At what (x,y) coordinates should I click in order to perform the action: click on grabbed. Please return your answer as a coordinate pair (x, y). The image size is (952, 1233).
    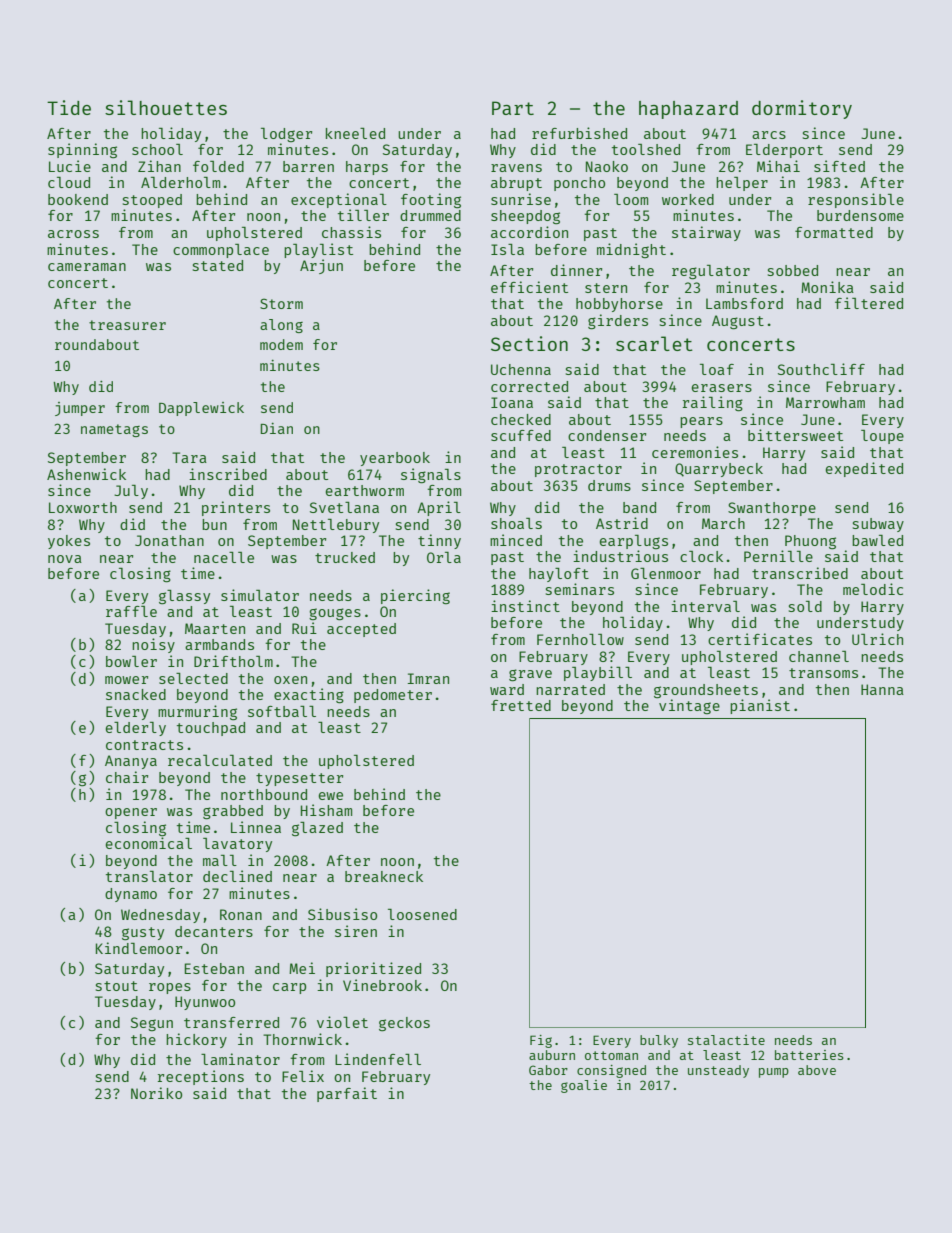
    Looking at the image, I should click on (233, 812).
